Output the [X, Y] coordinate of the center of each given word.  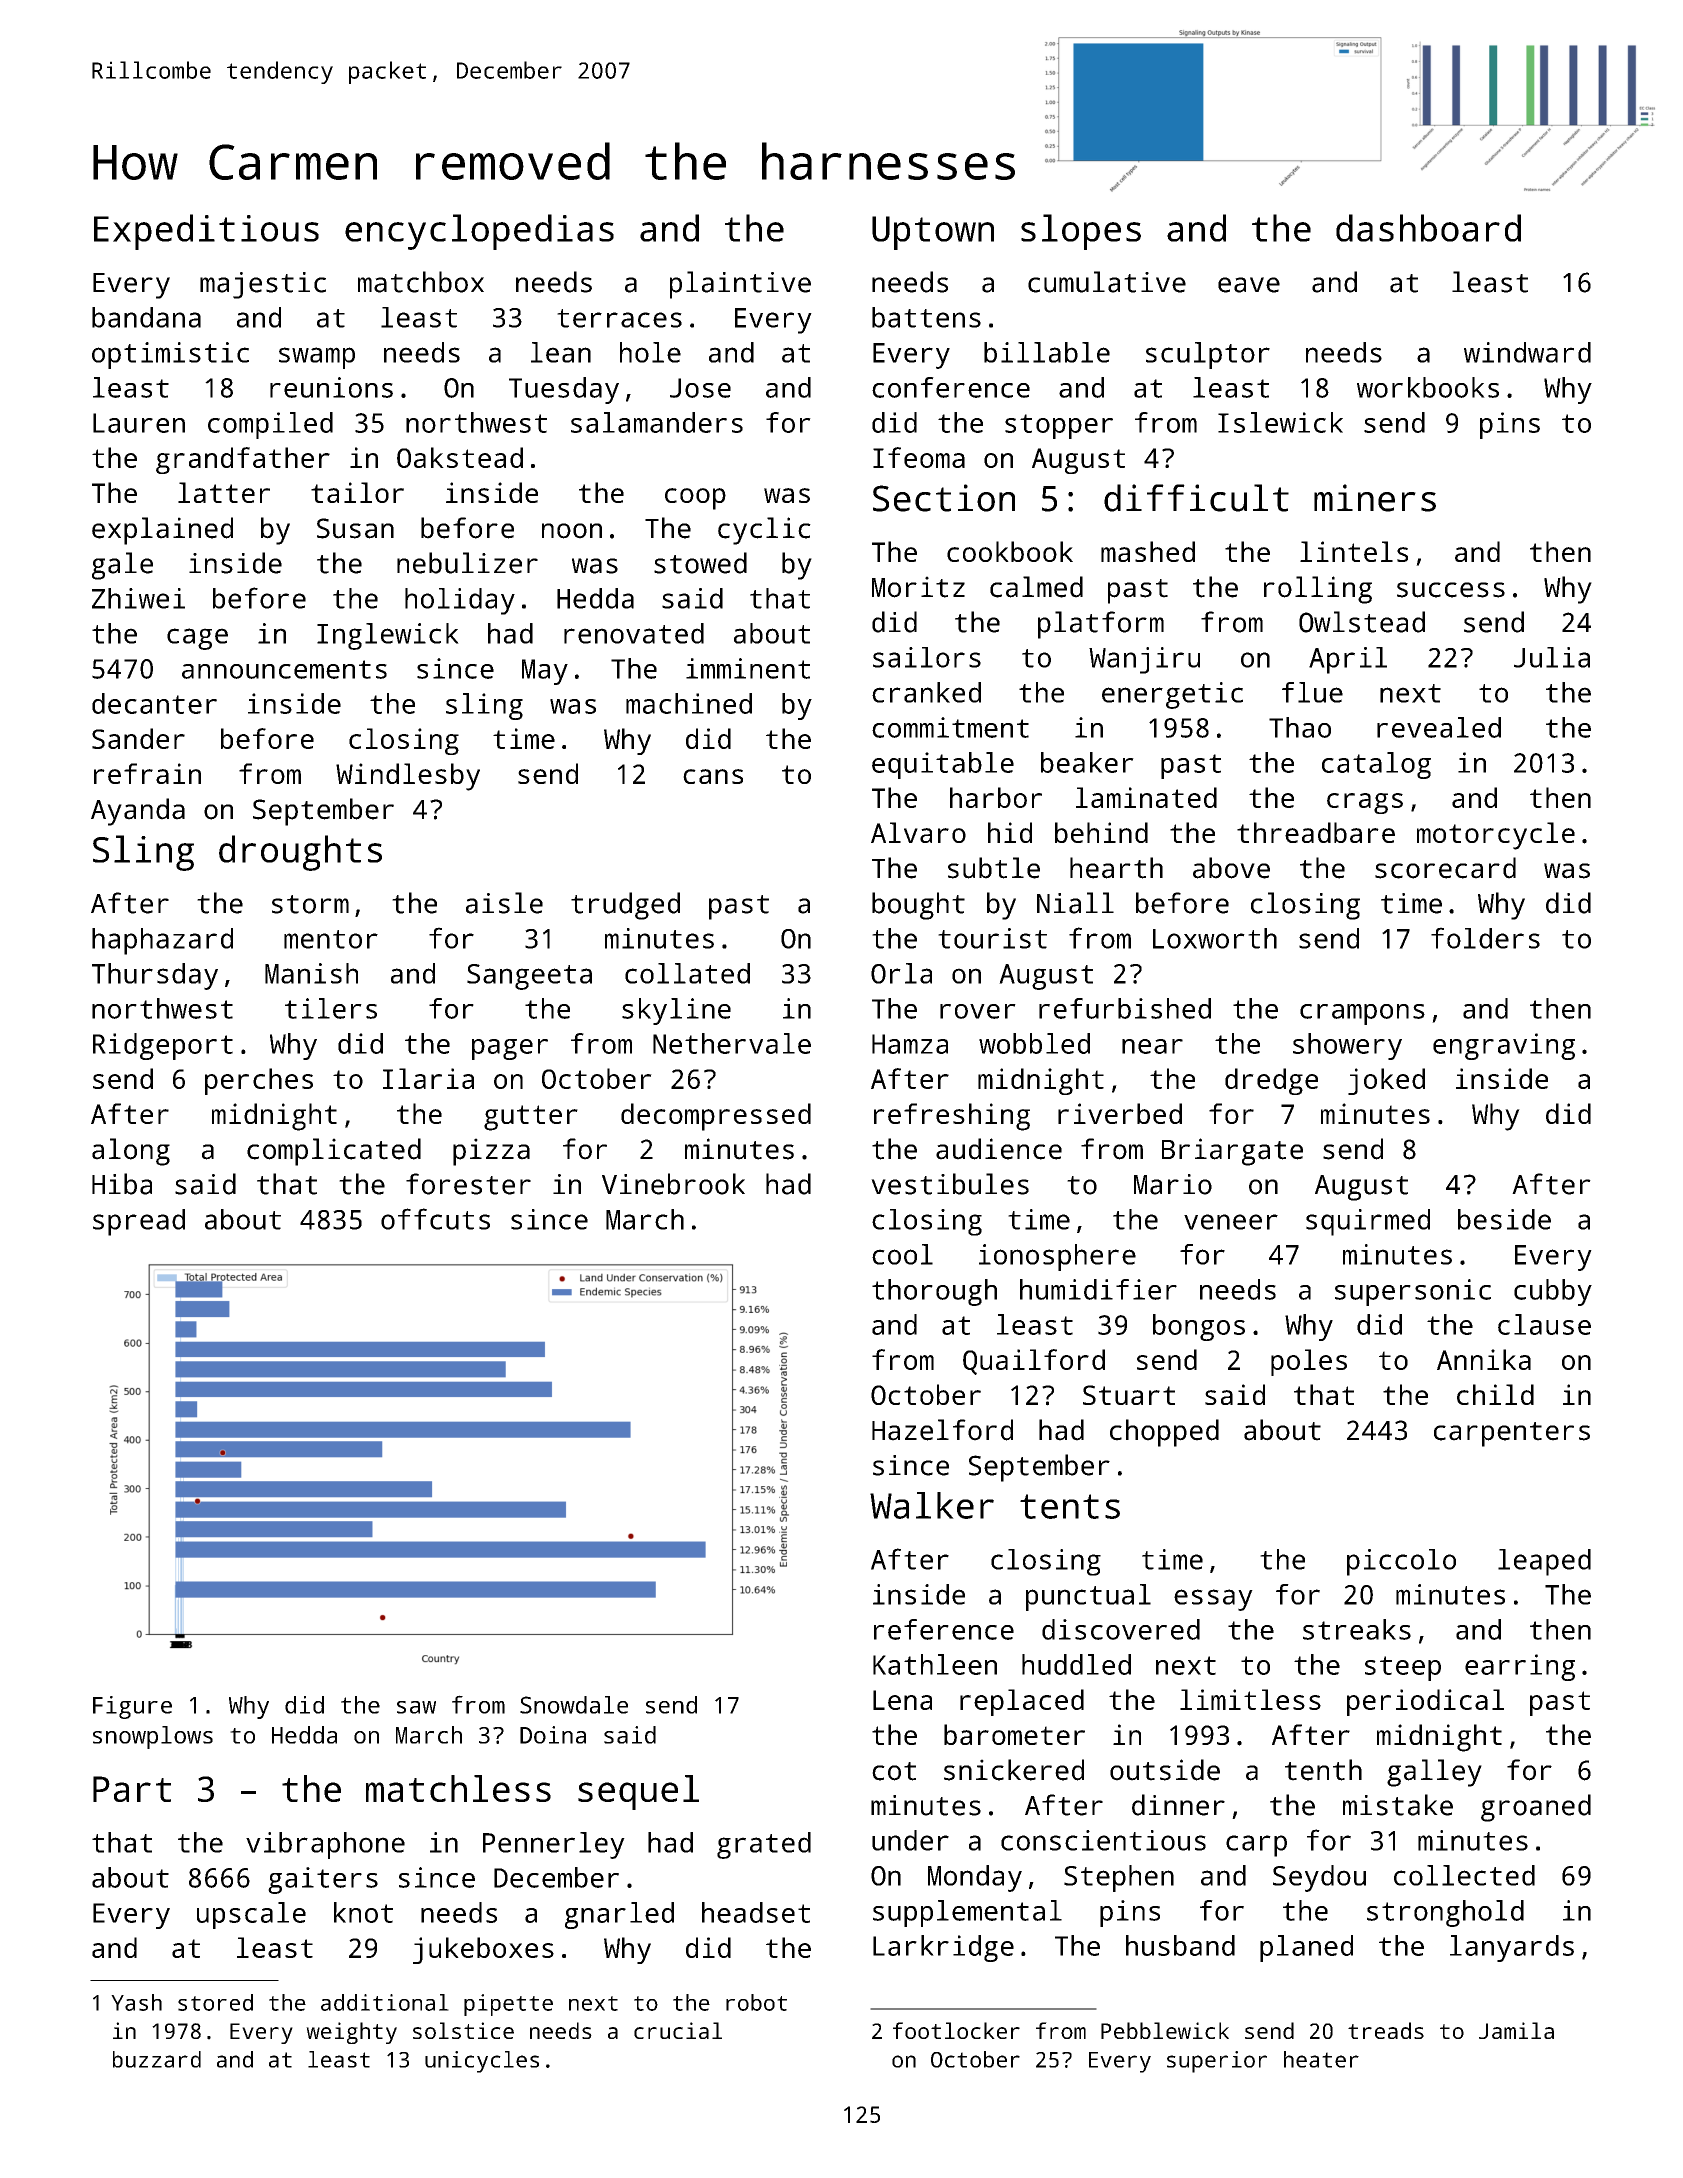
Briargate [1232, 1152]
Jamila [1516, 2030]
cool [902, 1254]
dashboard [1428, 228]
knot [363, 1912]
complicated [334, 1152]
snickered [1014, 1770]
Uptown [933, 233]
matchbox [421, 282]
